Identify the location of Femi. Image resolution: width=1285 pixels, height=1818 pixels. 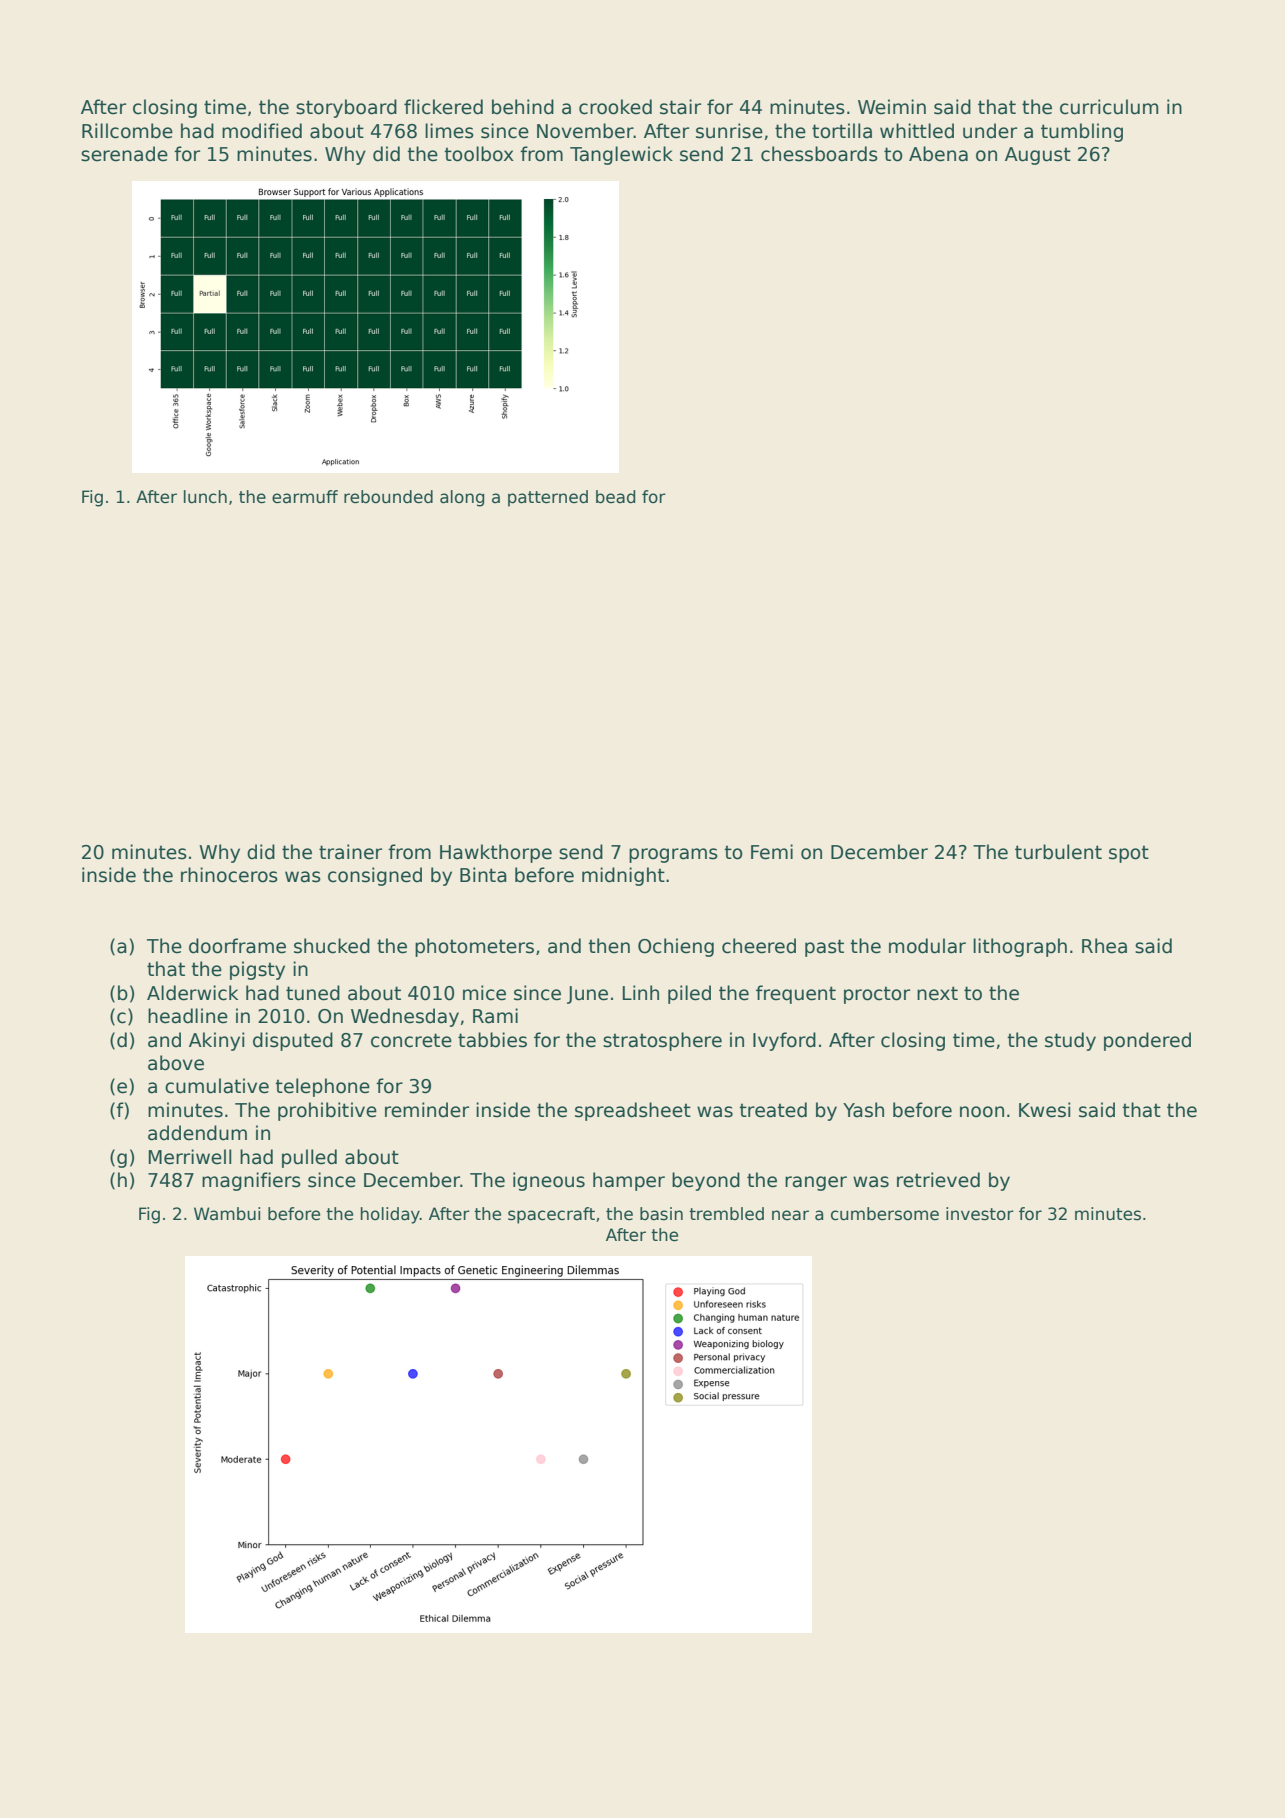
(772, 852).
